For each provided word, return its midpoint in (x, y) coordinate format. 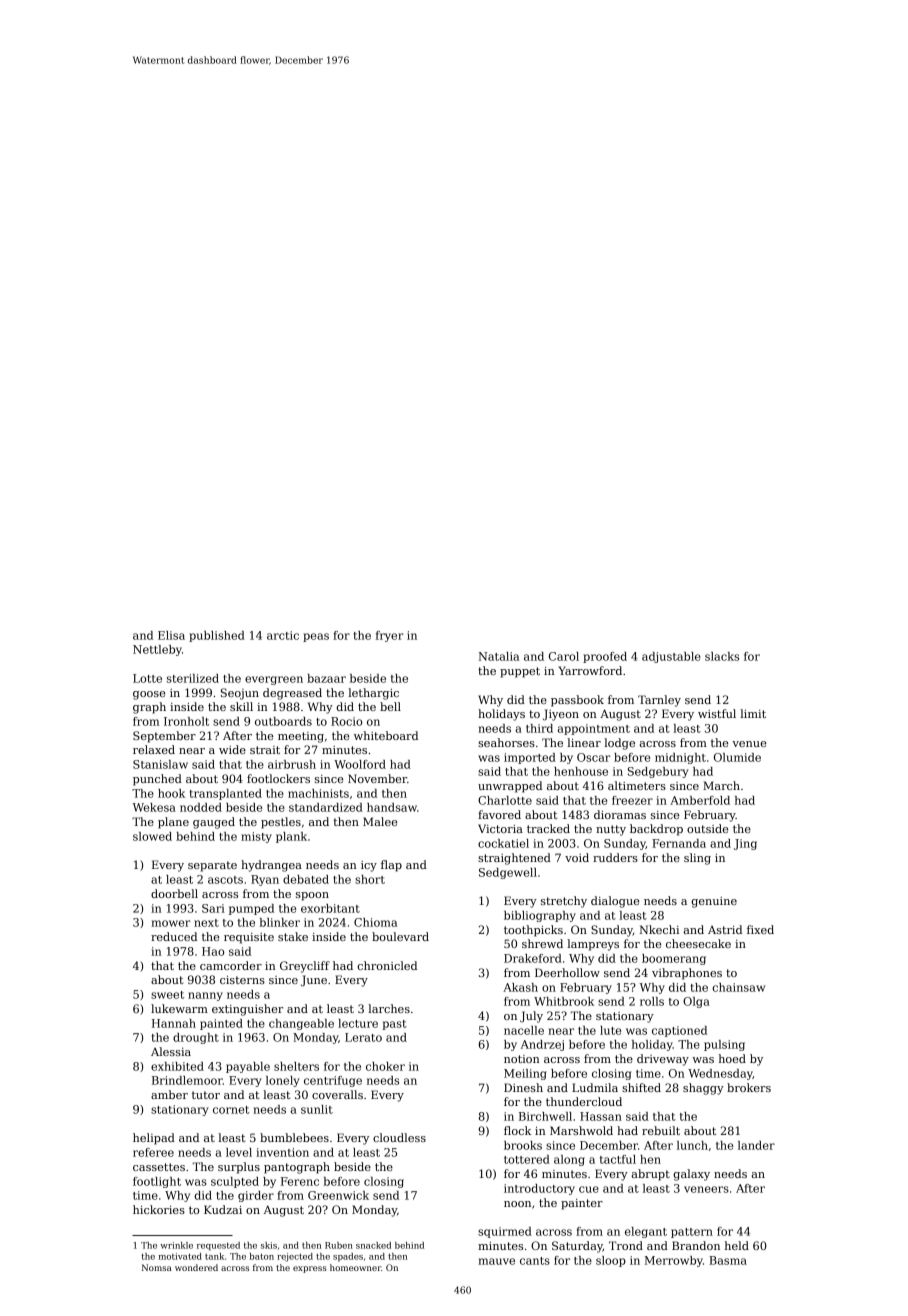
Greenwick (338, 1195)
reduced (174, 936)
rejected (295, 1257)
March (721, 785)
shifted (641, 1087)
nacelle (524, 1030)
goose (149, 695)
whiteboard (386, 735)
